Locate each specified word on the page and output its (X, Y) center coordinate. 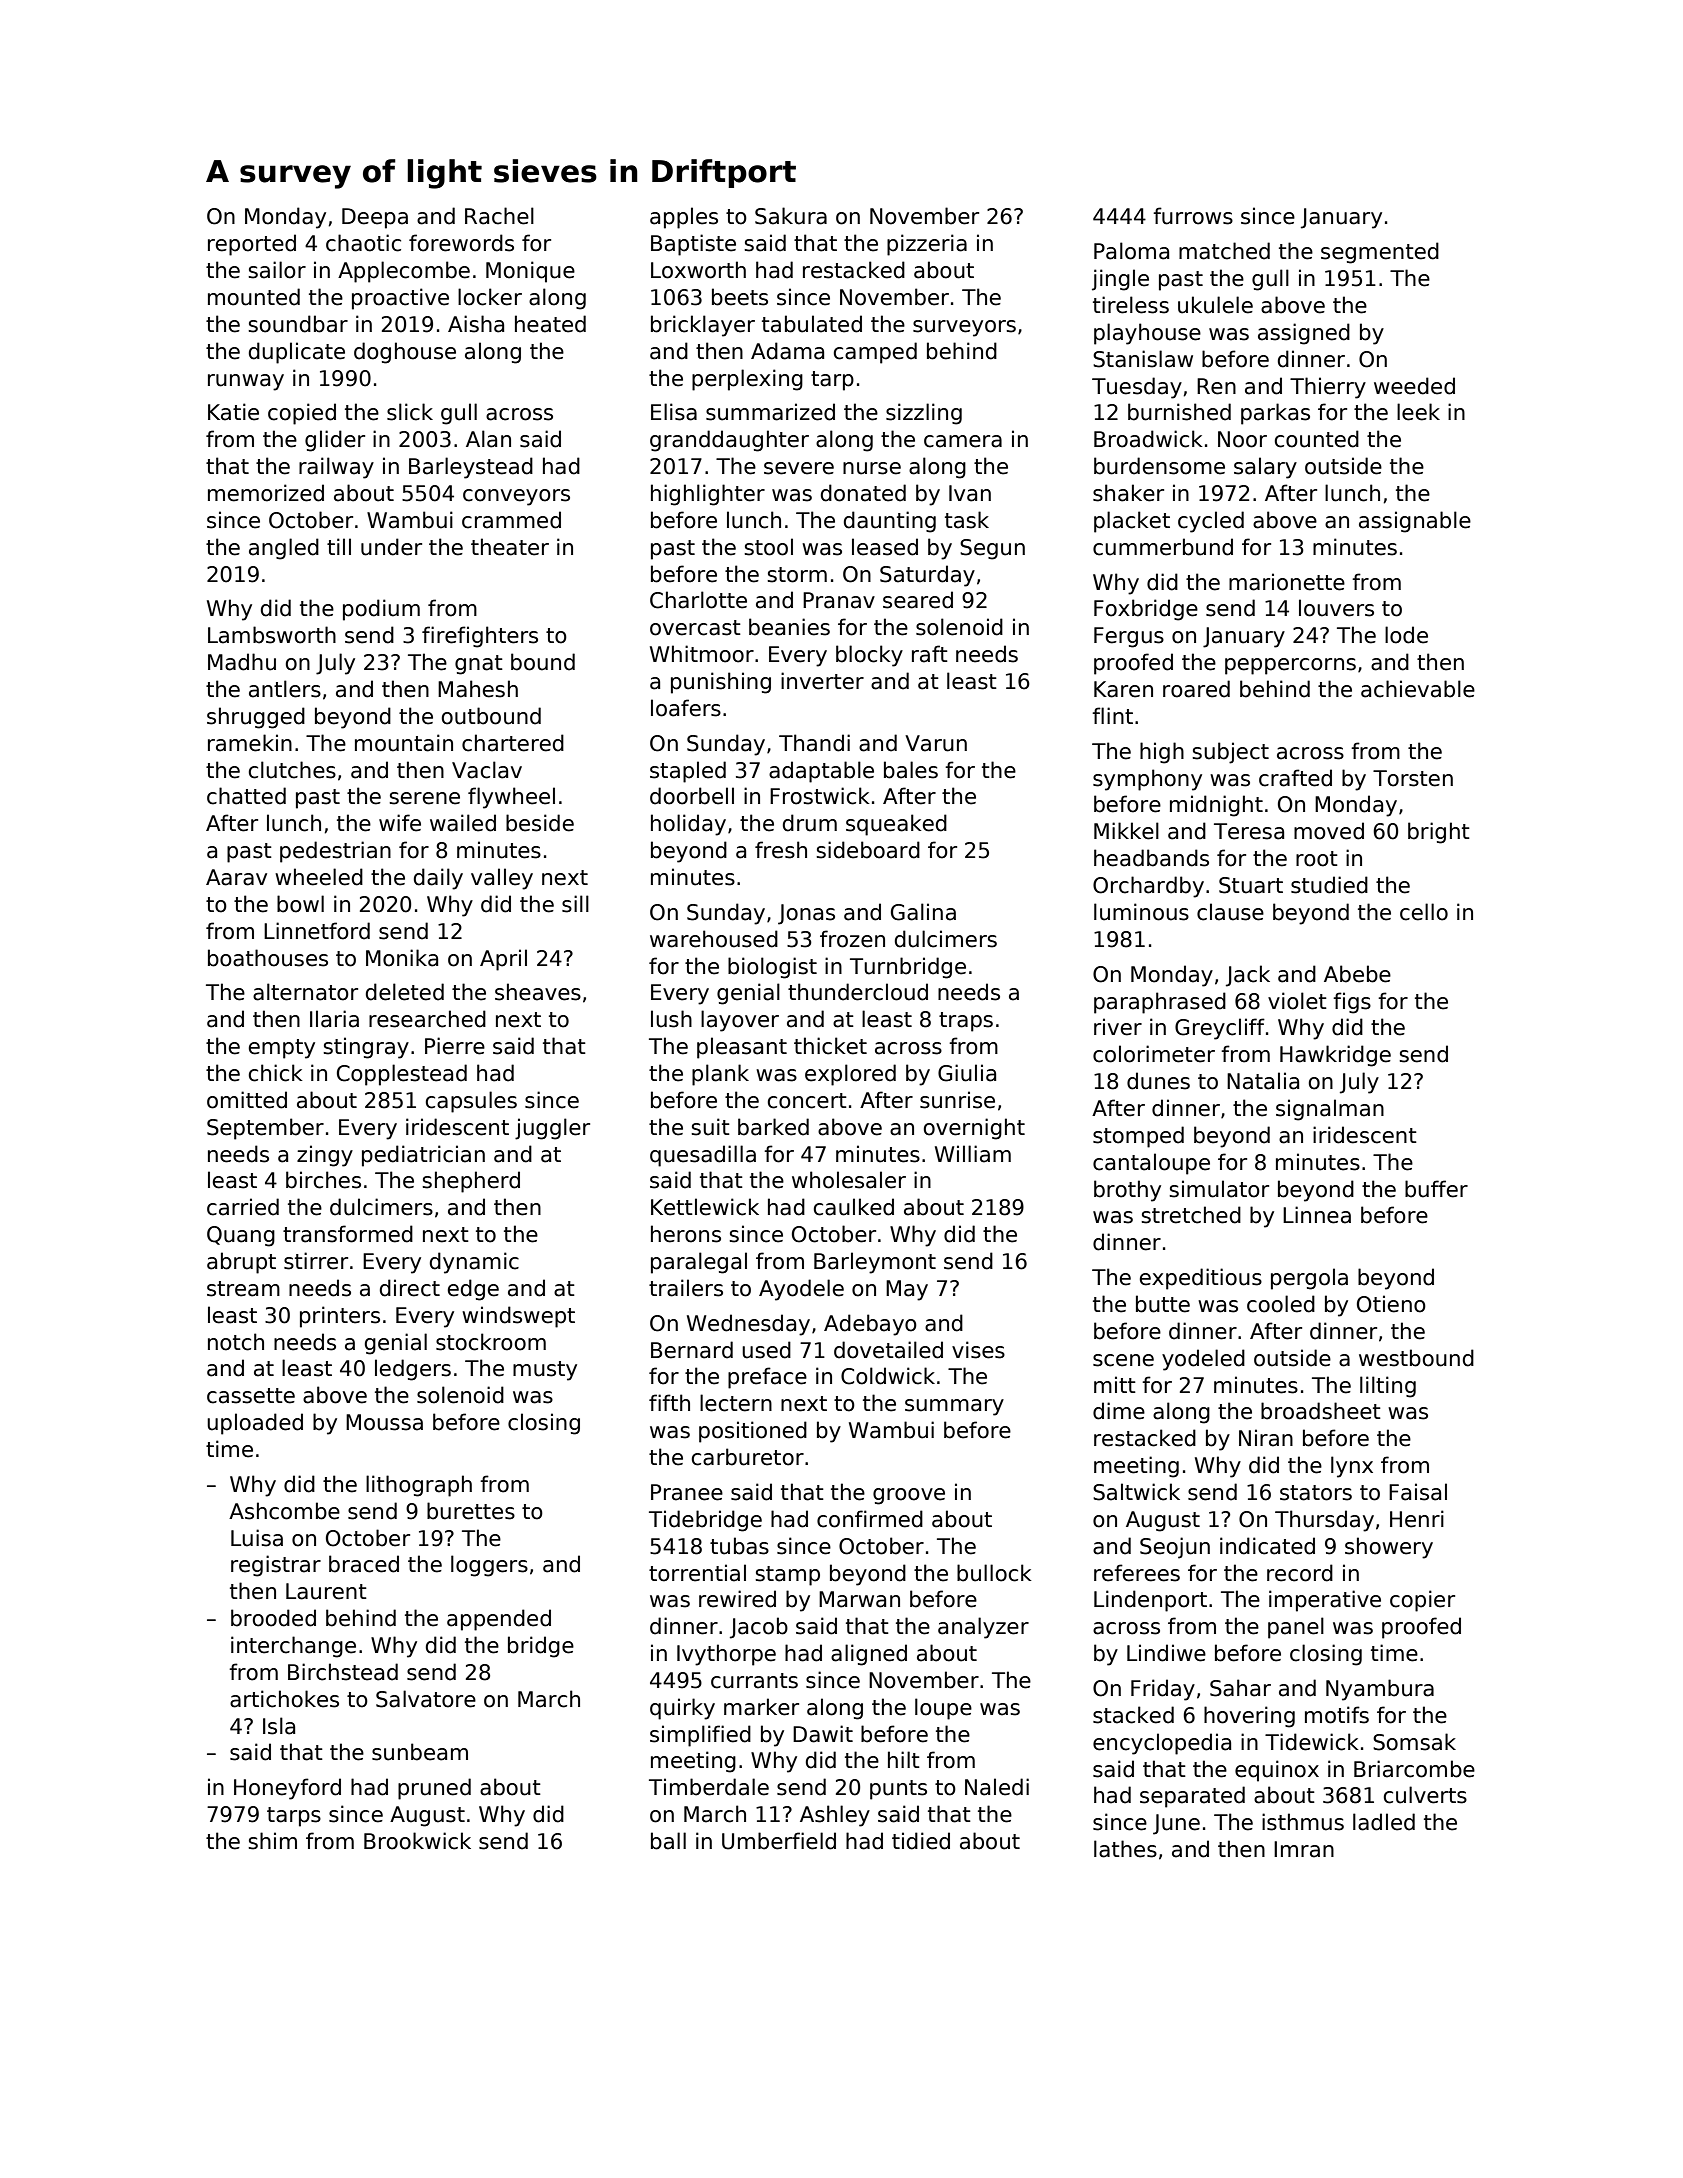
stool (768, 547)
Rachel (499, 216)
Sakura (791, 216)
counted (1317, 439)
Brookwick (417, 1841)
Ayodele (801, 1290)
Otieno (1391, 1304)
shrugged (256, 718)
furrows (1193, 216)
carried (243, 1207)
